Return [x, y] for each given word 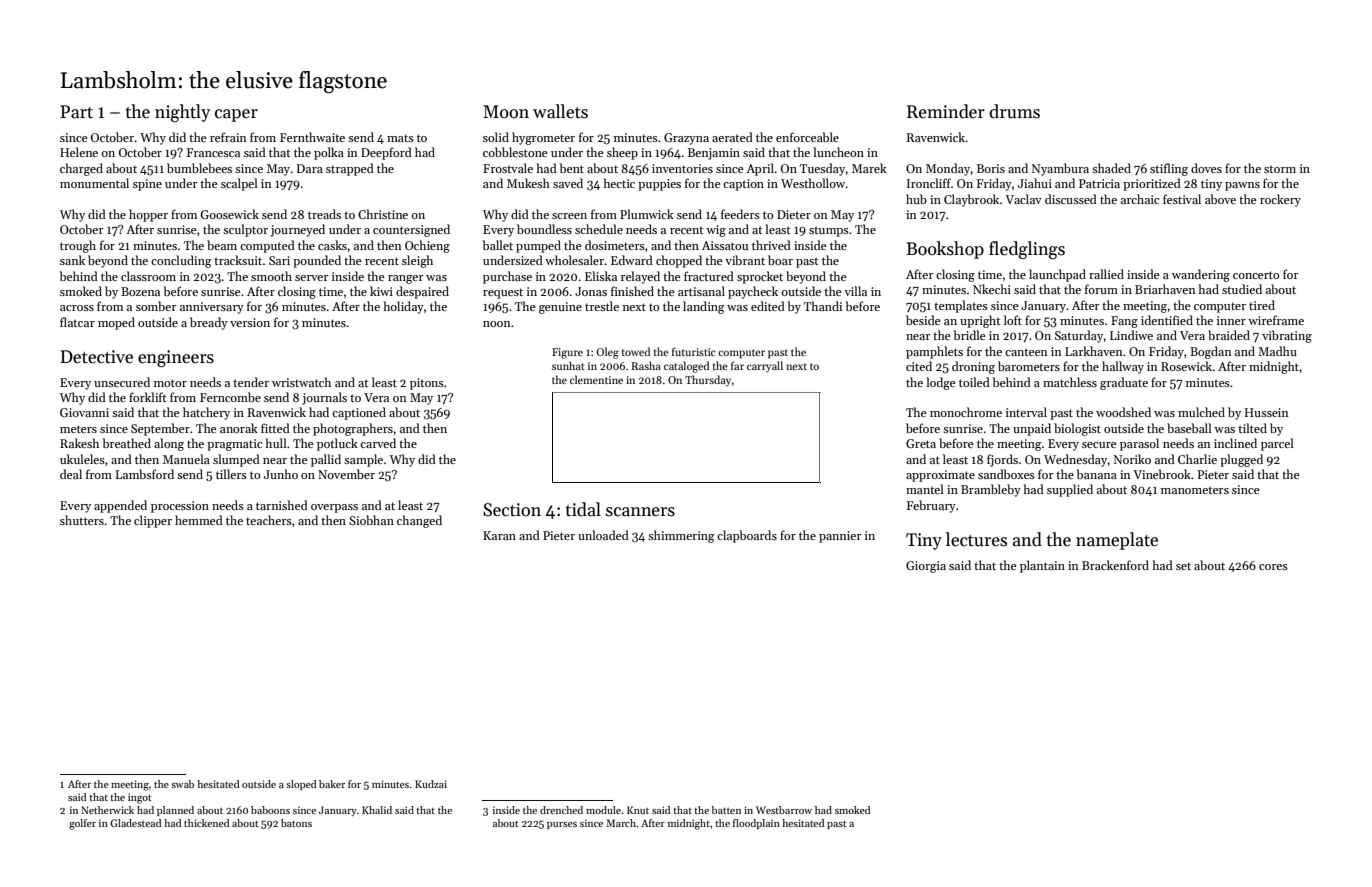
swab [182, 784]
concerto [1256, 275]
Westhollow [813, 183]
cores [1273, 567]
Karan [499, 535]
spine [147, 185]
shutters [82, 520]
